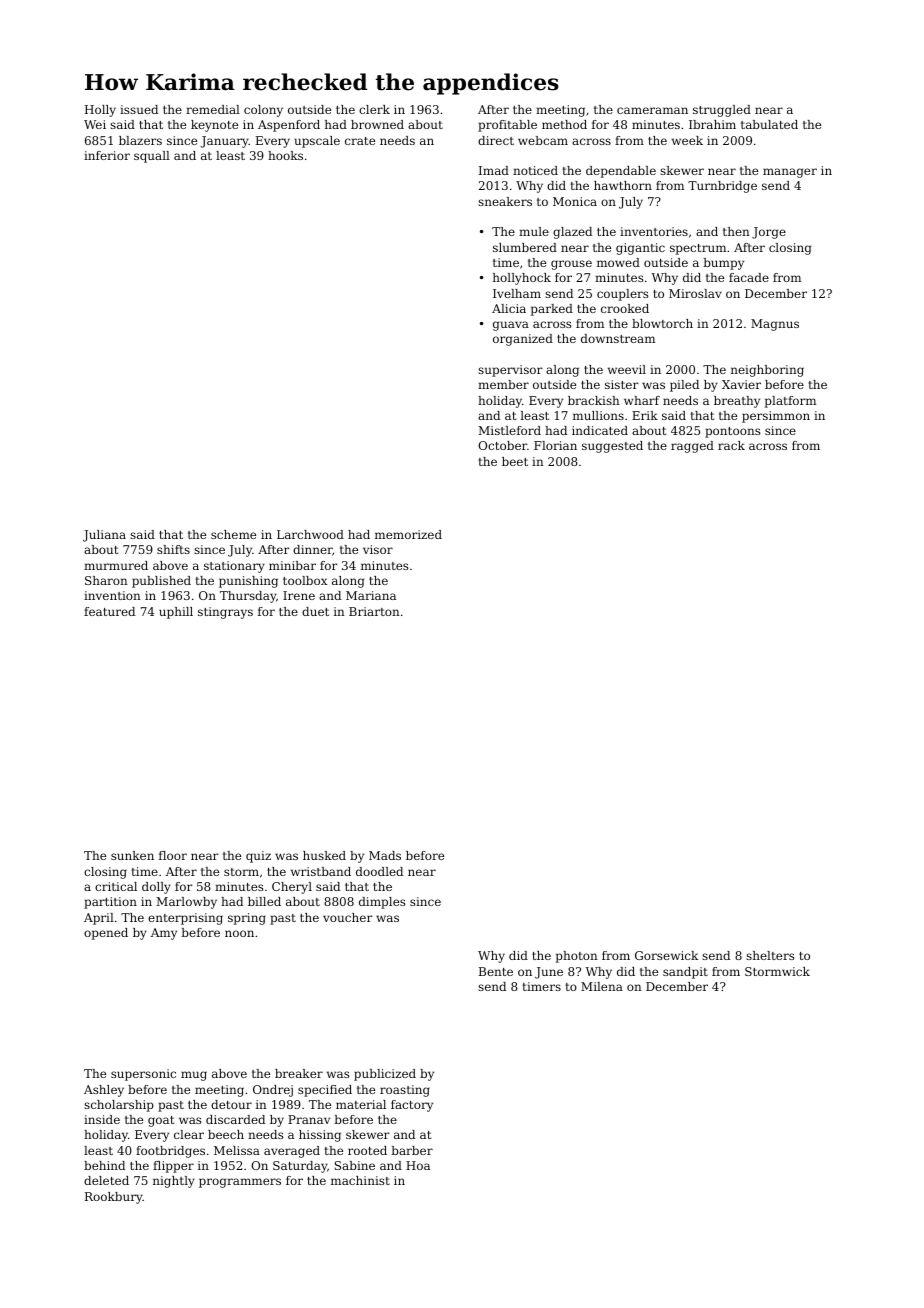 The height and width of the document is (1308, 924). I want to click on issued, so click(139, 109).
